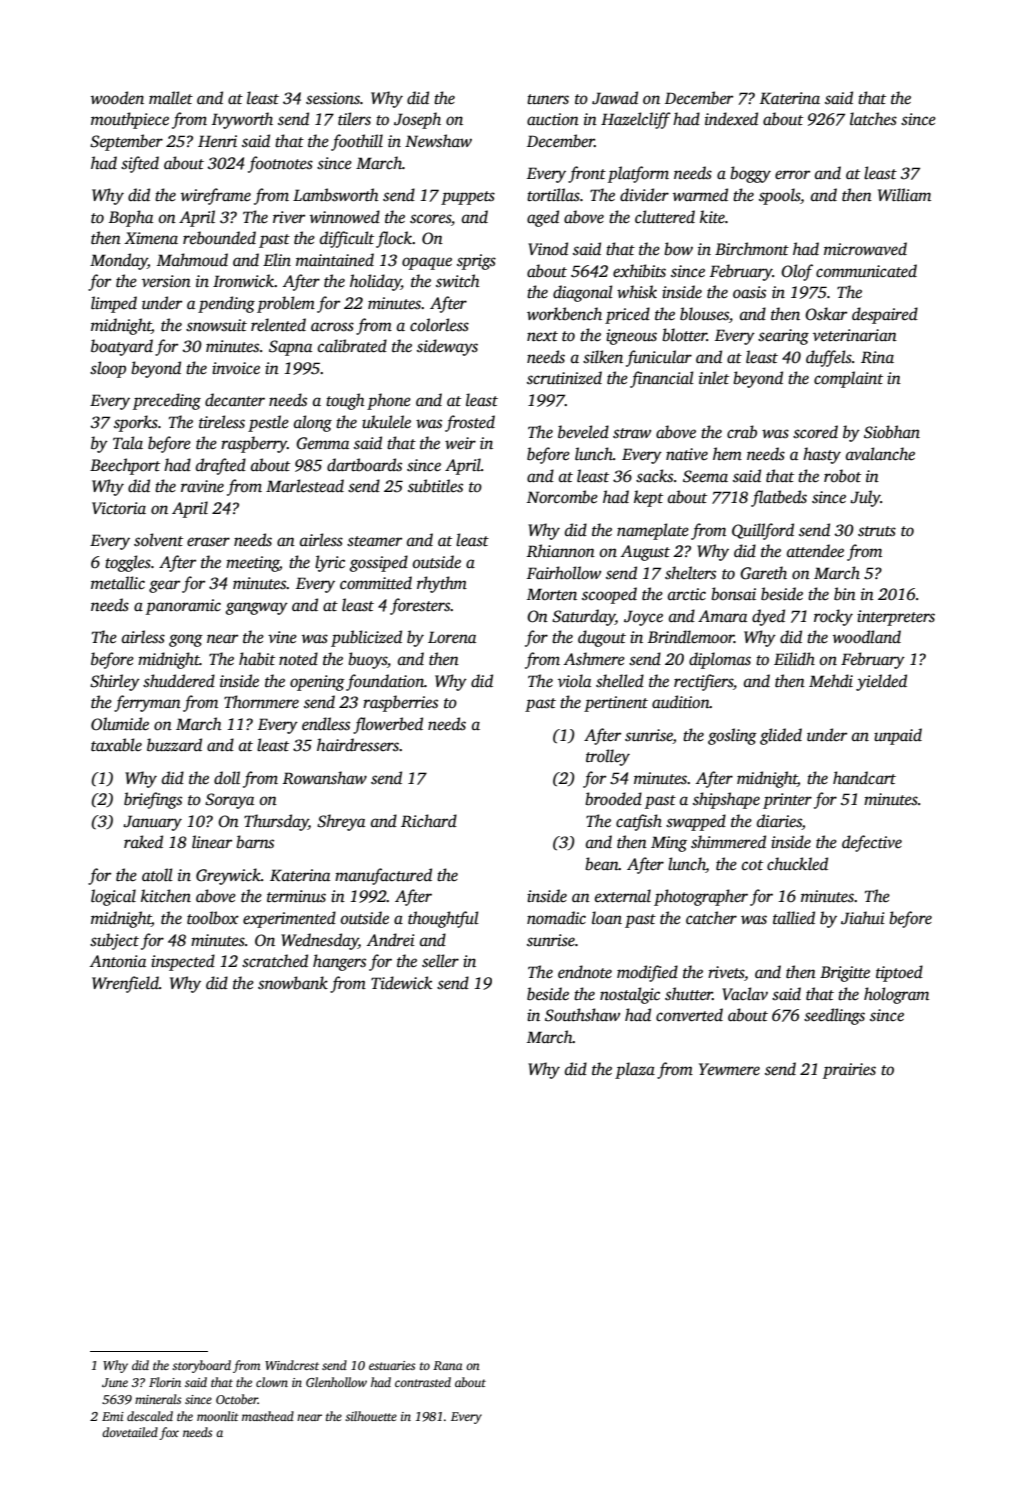  I want to click on bean, so click(602, 864).
